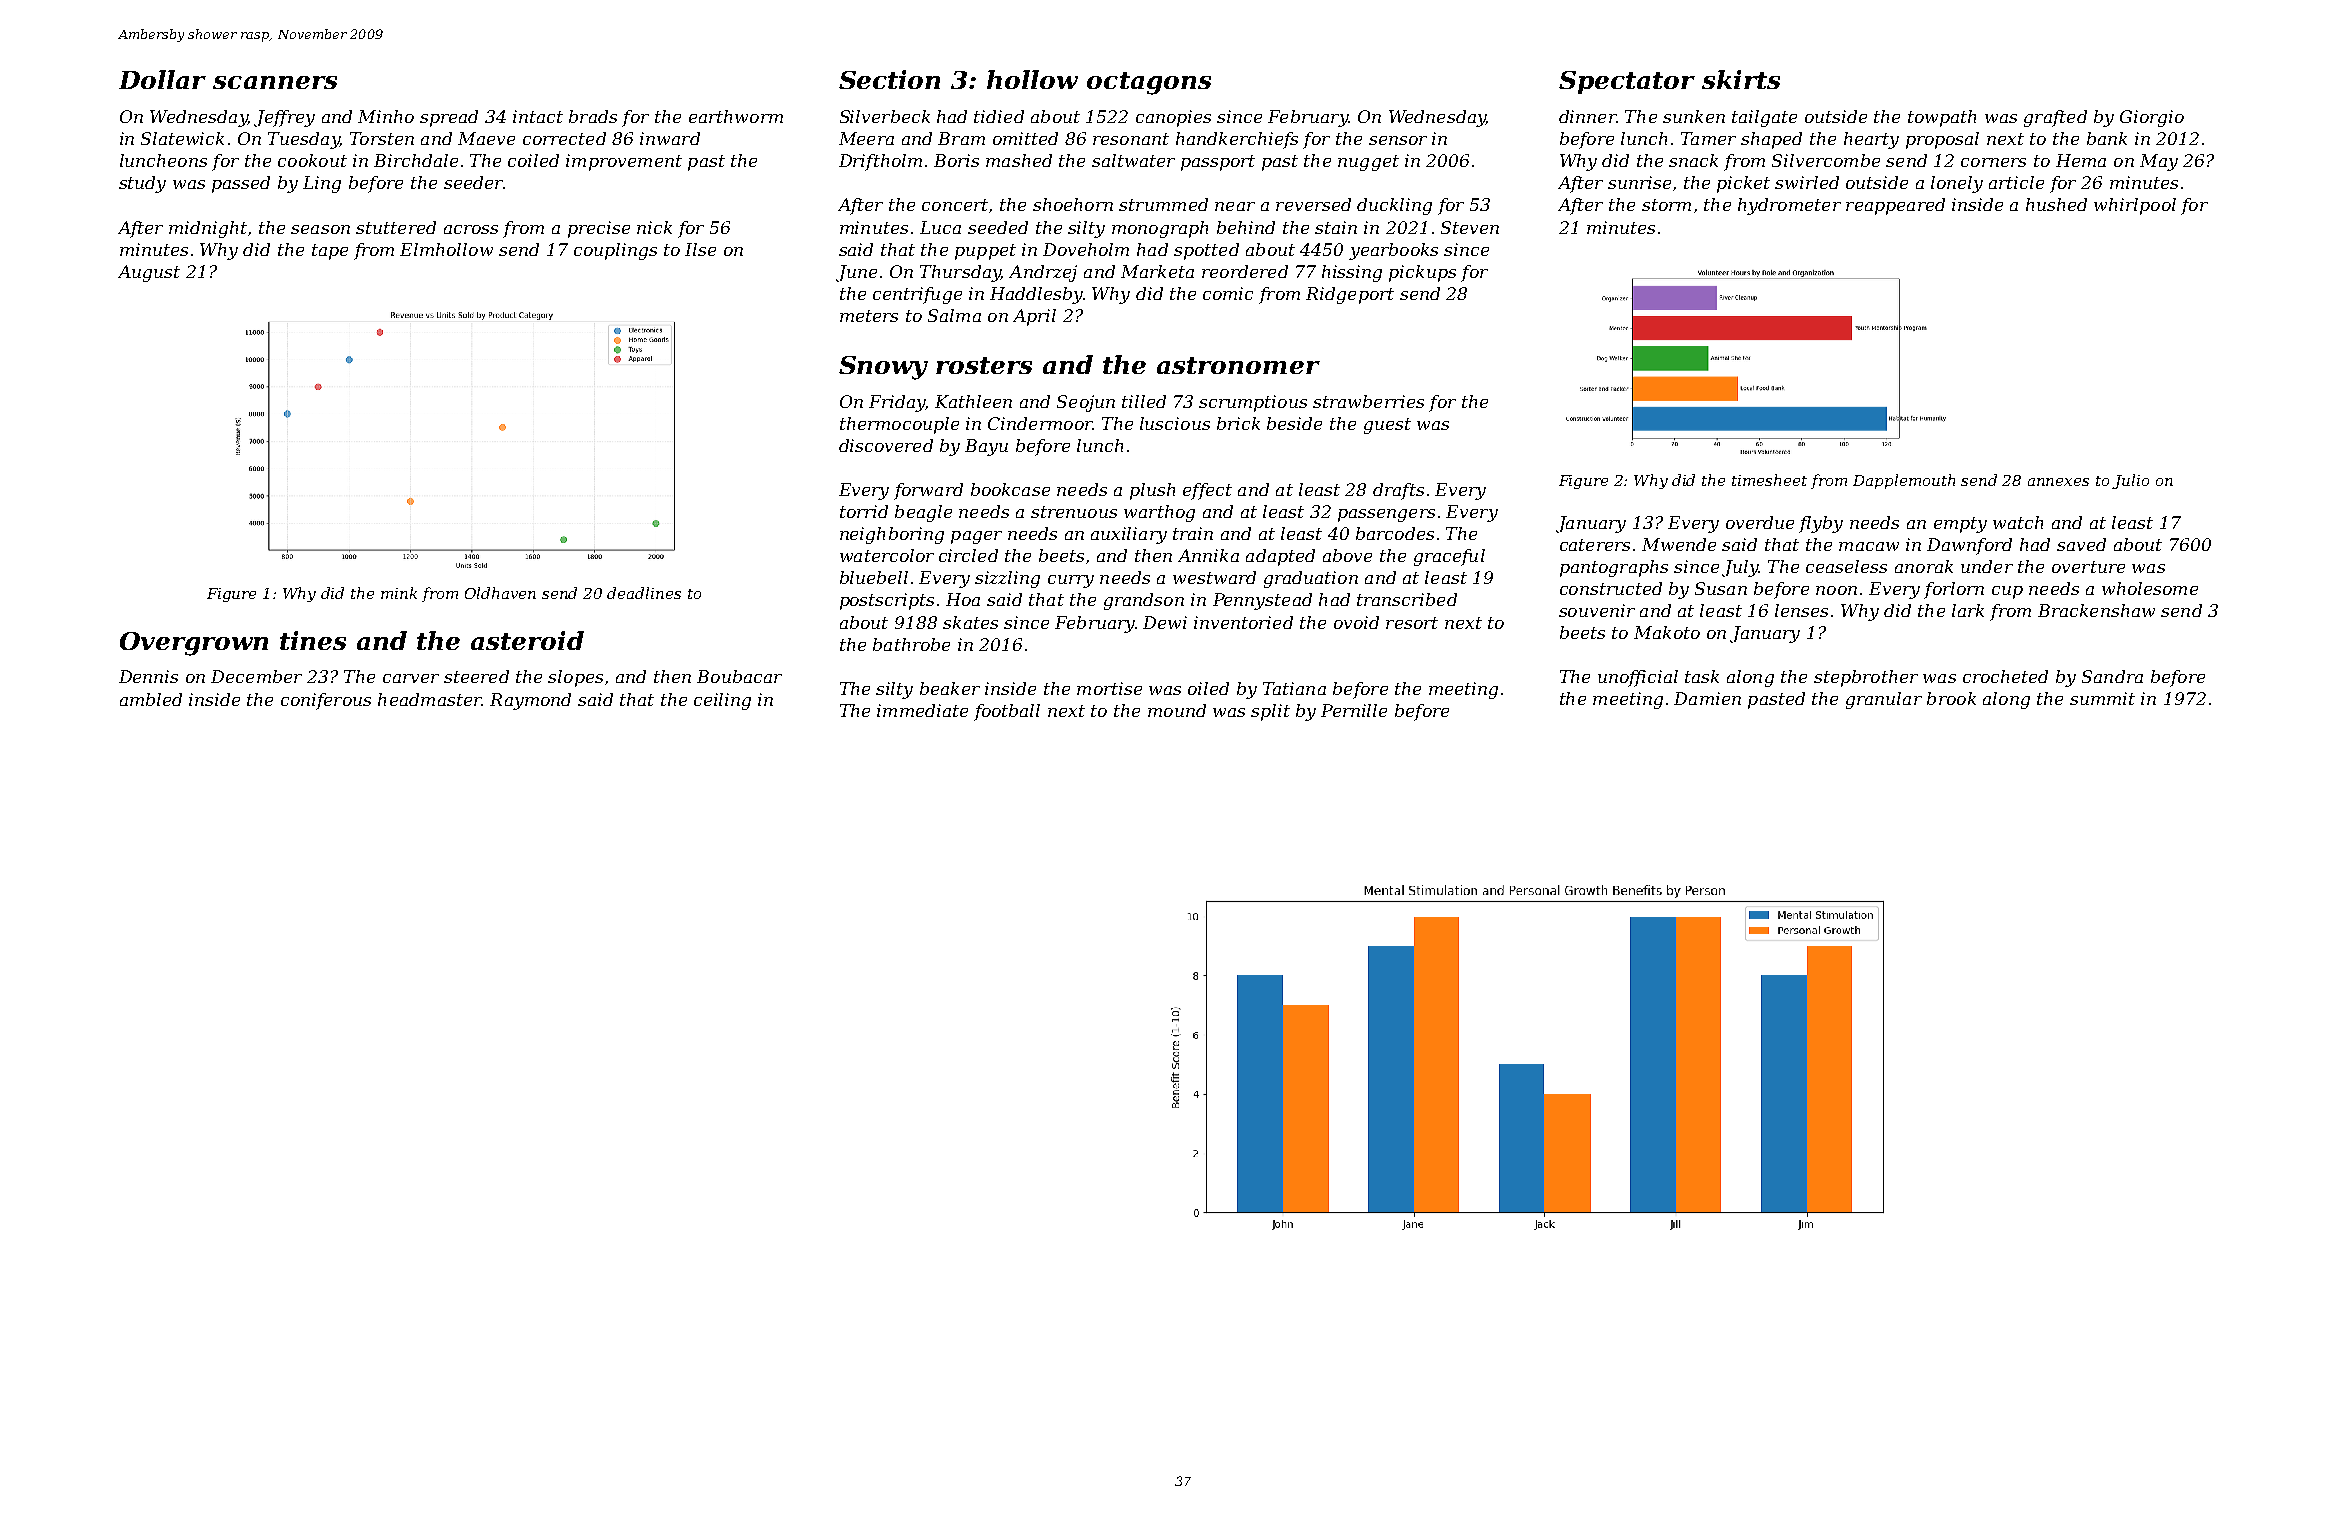 The width and height of the page is (2349, 1520). I want to click on scanners, so click(275, 82).
